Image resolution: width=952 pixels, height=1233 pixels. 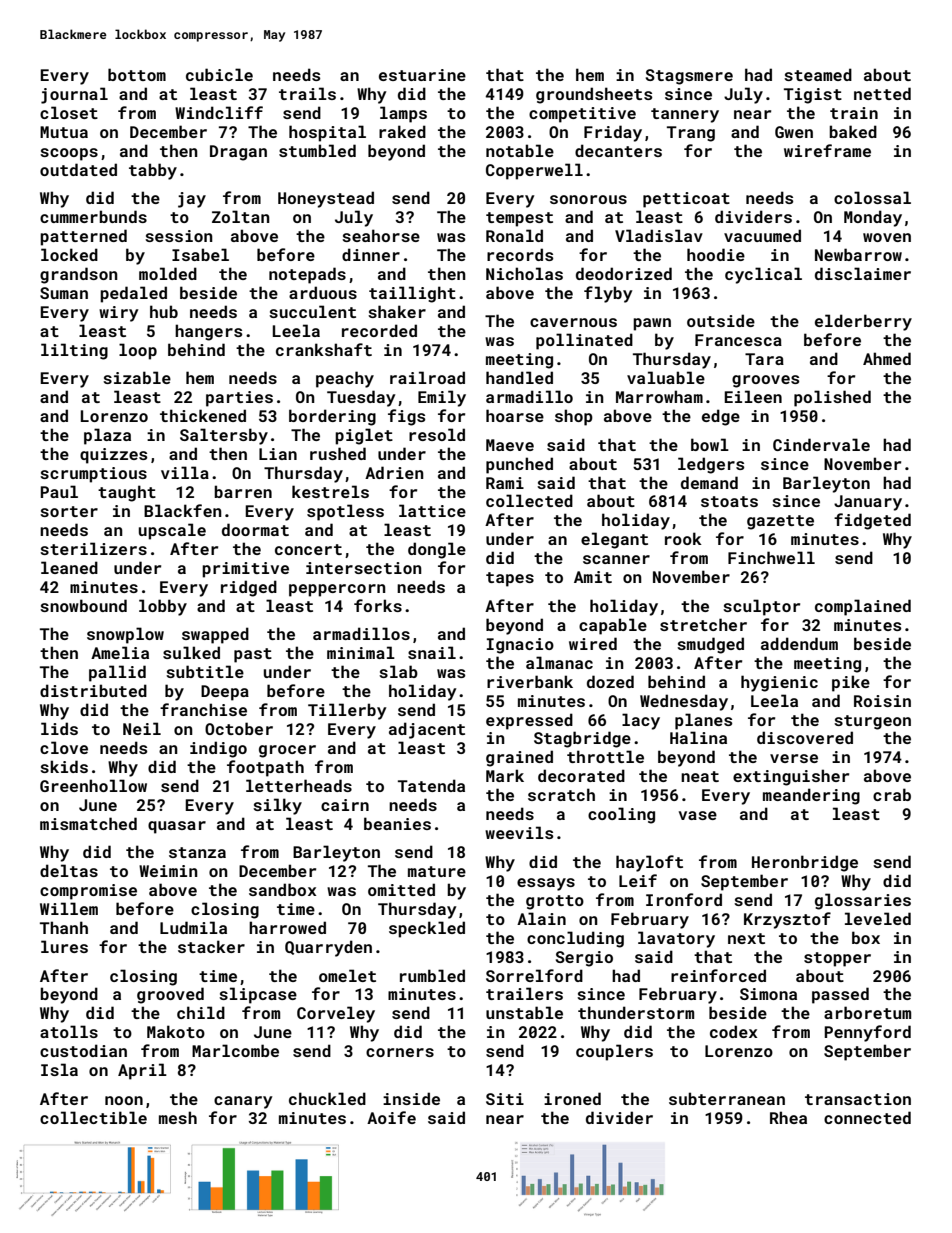 What do you see at coordinates (593, 577) in the page?
I see `Amit` at bounding box center [593, 577].
